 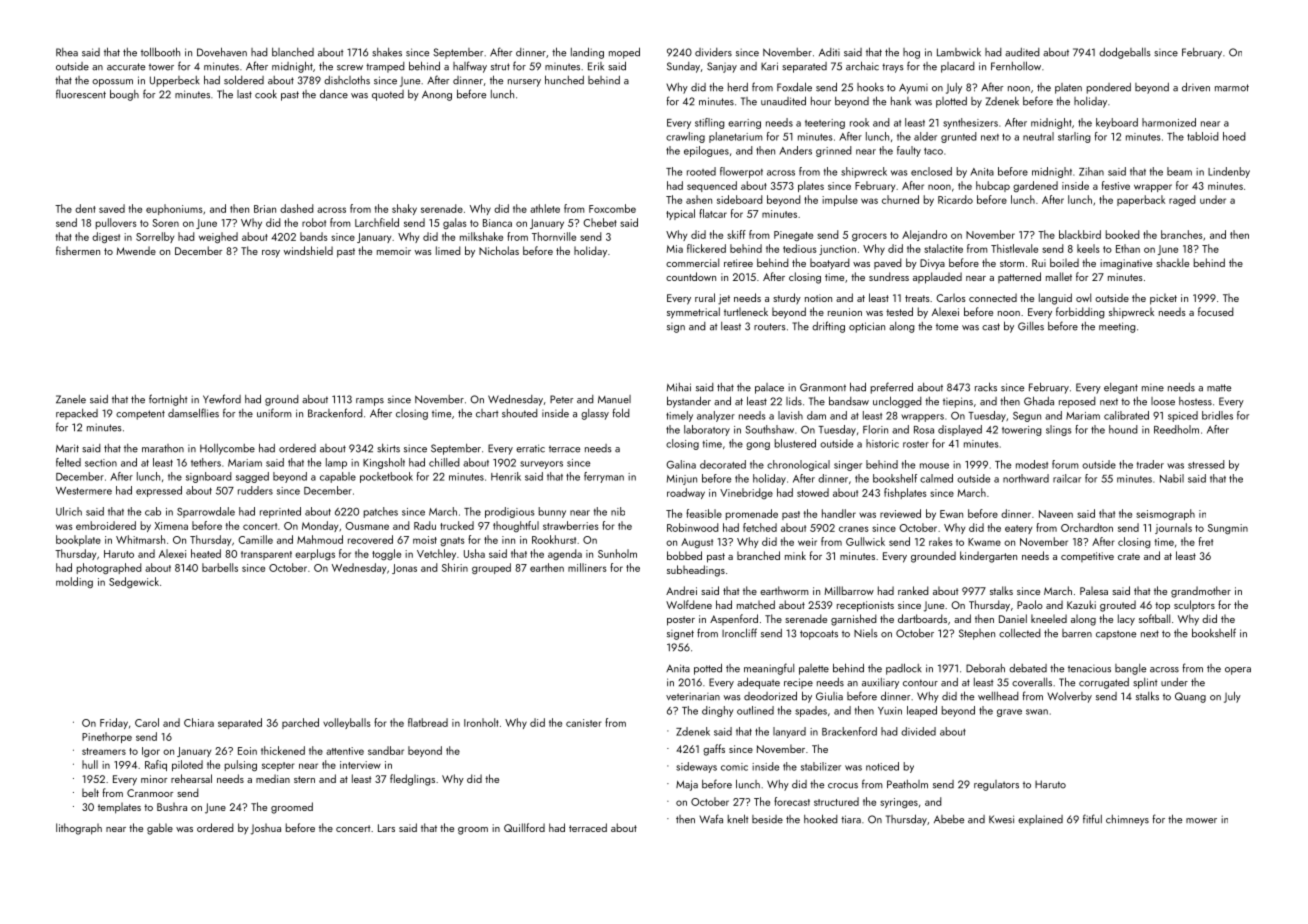 What do you see at coordinates (437, 95) in the screenshot?
I see `Anong` at bounding box center [437, 95].
